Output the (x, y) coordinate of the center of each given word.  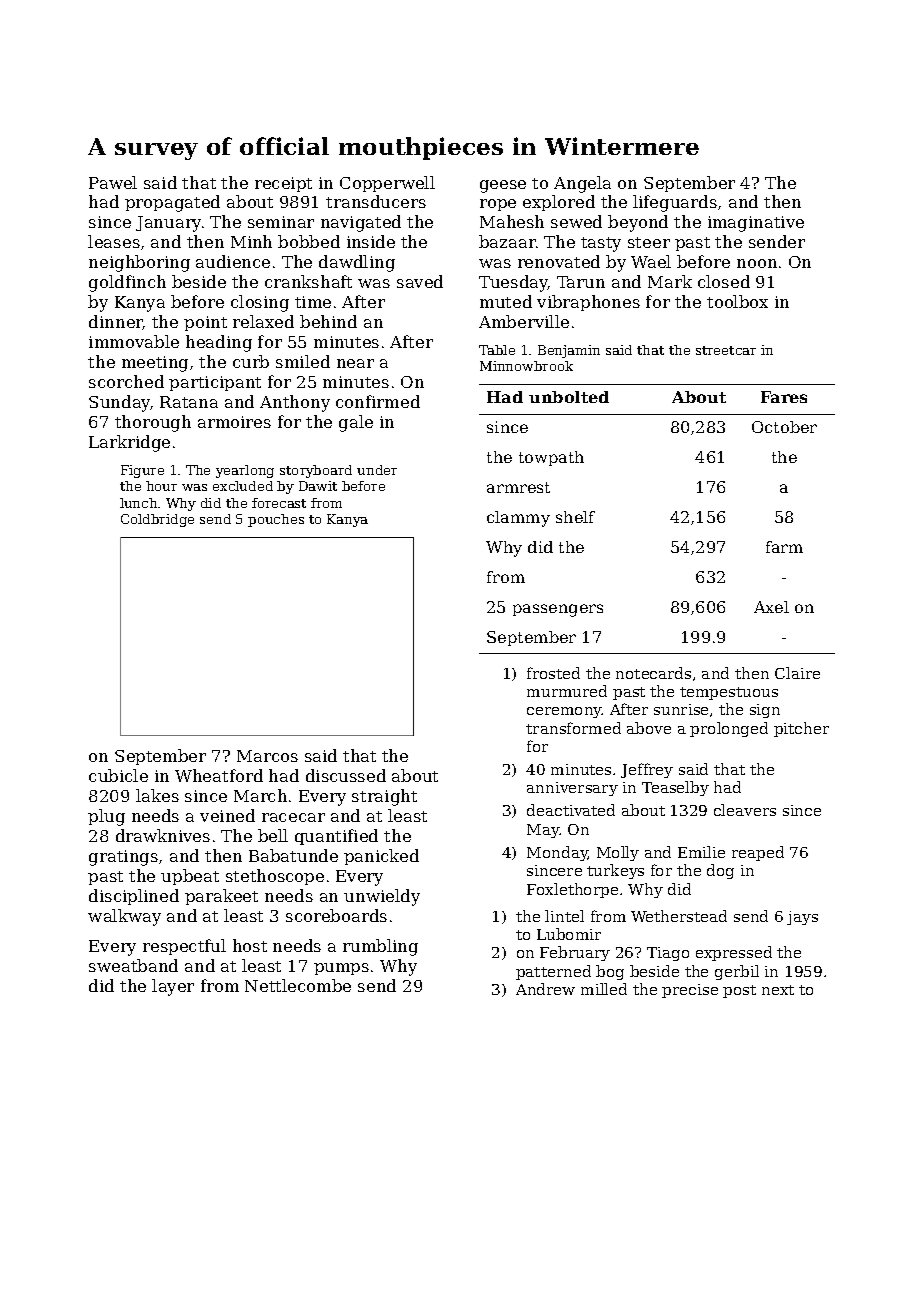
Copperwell (387, 184)
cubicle (118, 775)
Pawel (113, 182)
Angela (582, 184)
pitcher (801, 729)
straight (384, 797)
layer (173, 987)
